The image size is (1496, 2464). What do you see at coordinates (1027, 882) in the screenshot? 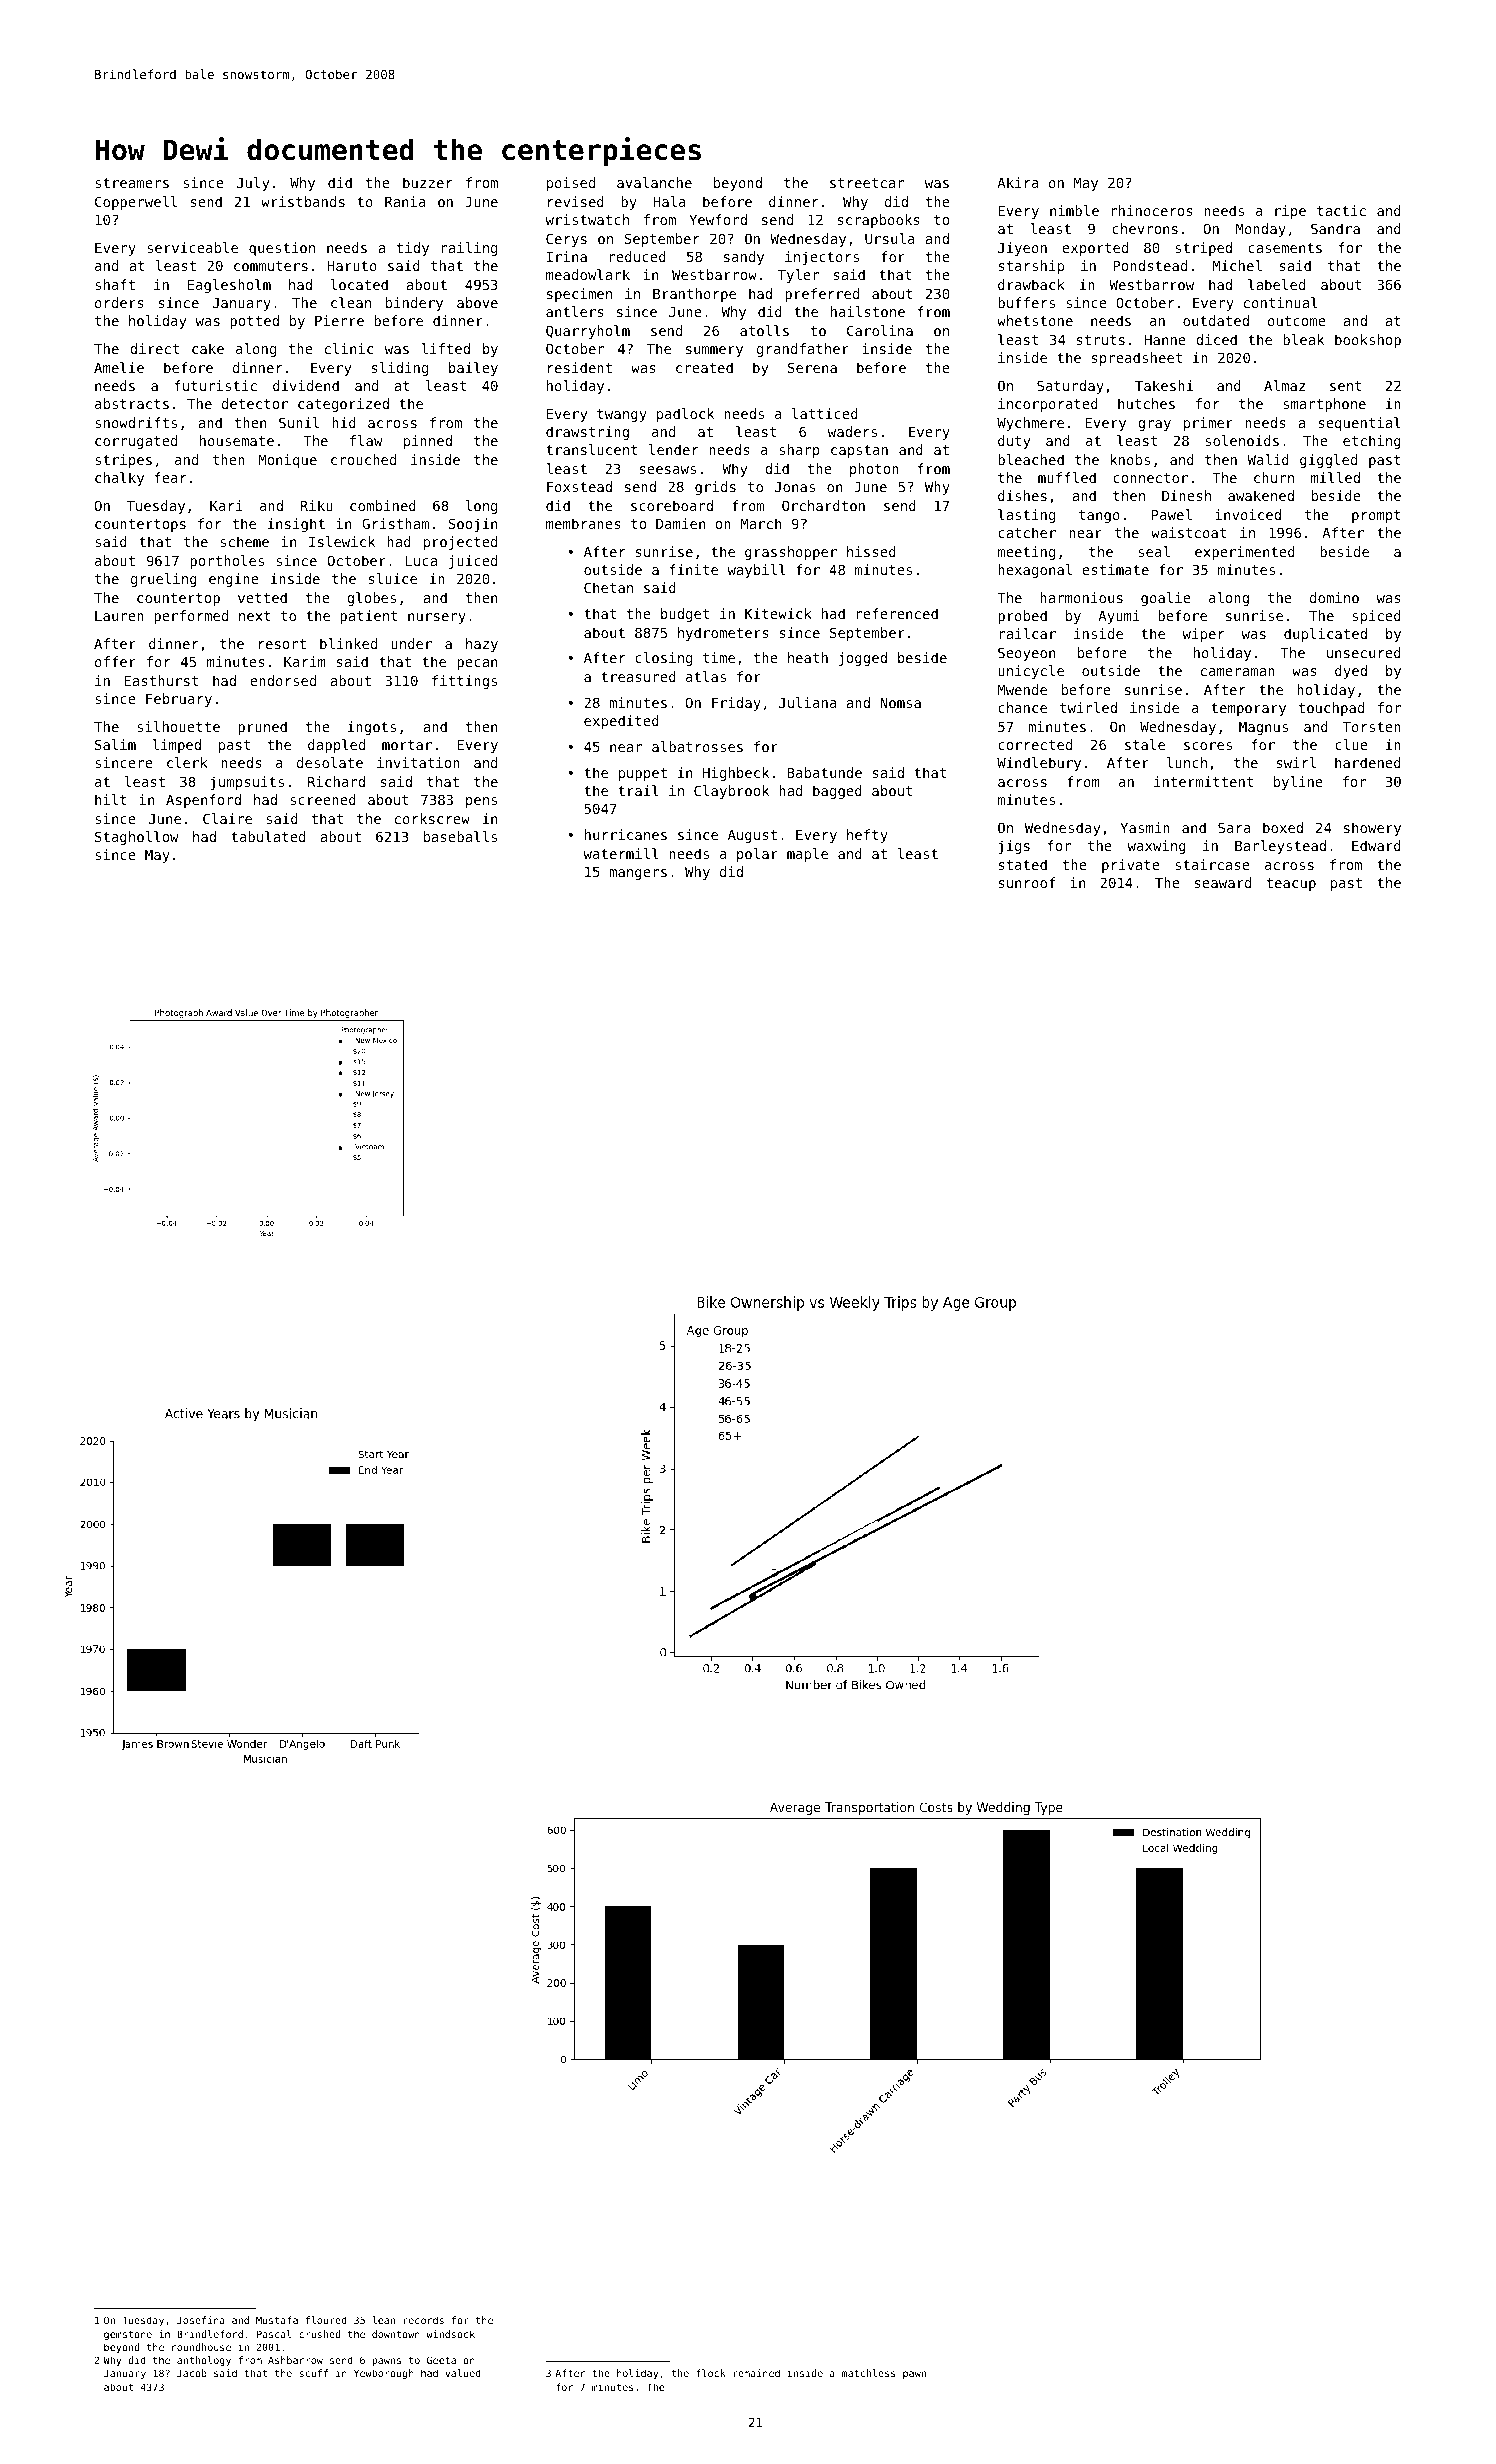
I see `sunroof` at bounding box center [1027, 882].
